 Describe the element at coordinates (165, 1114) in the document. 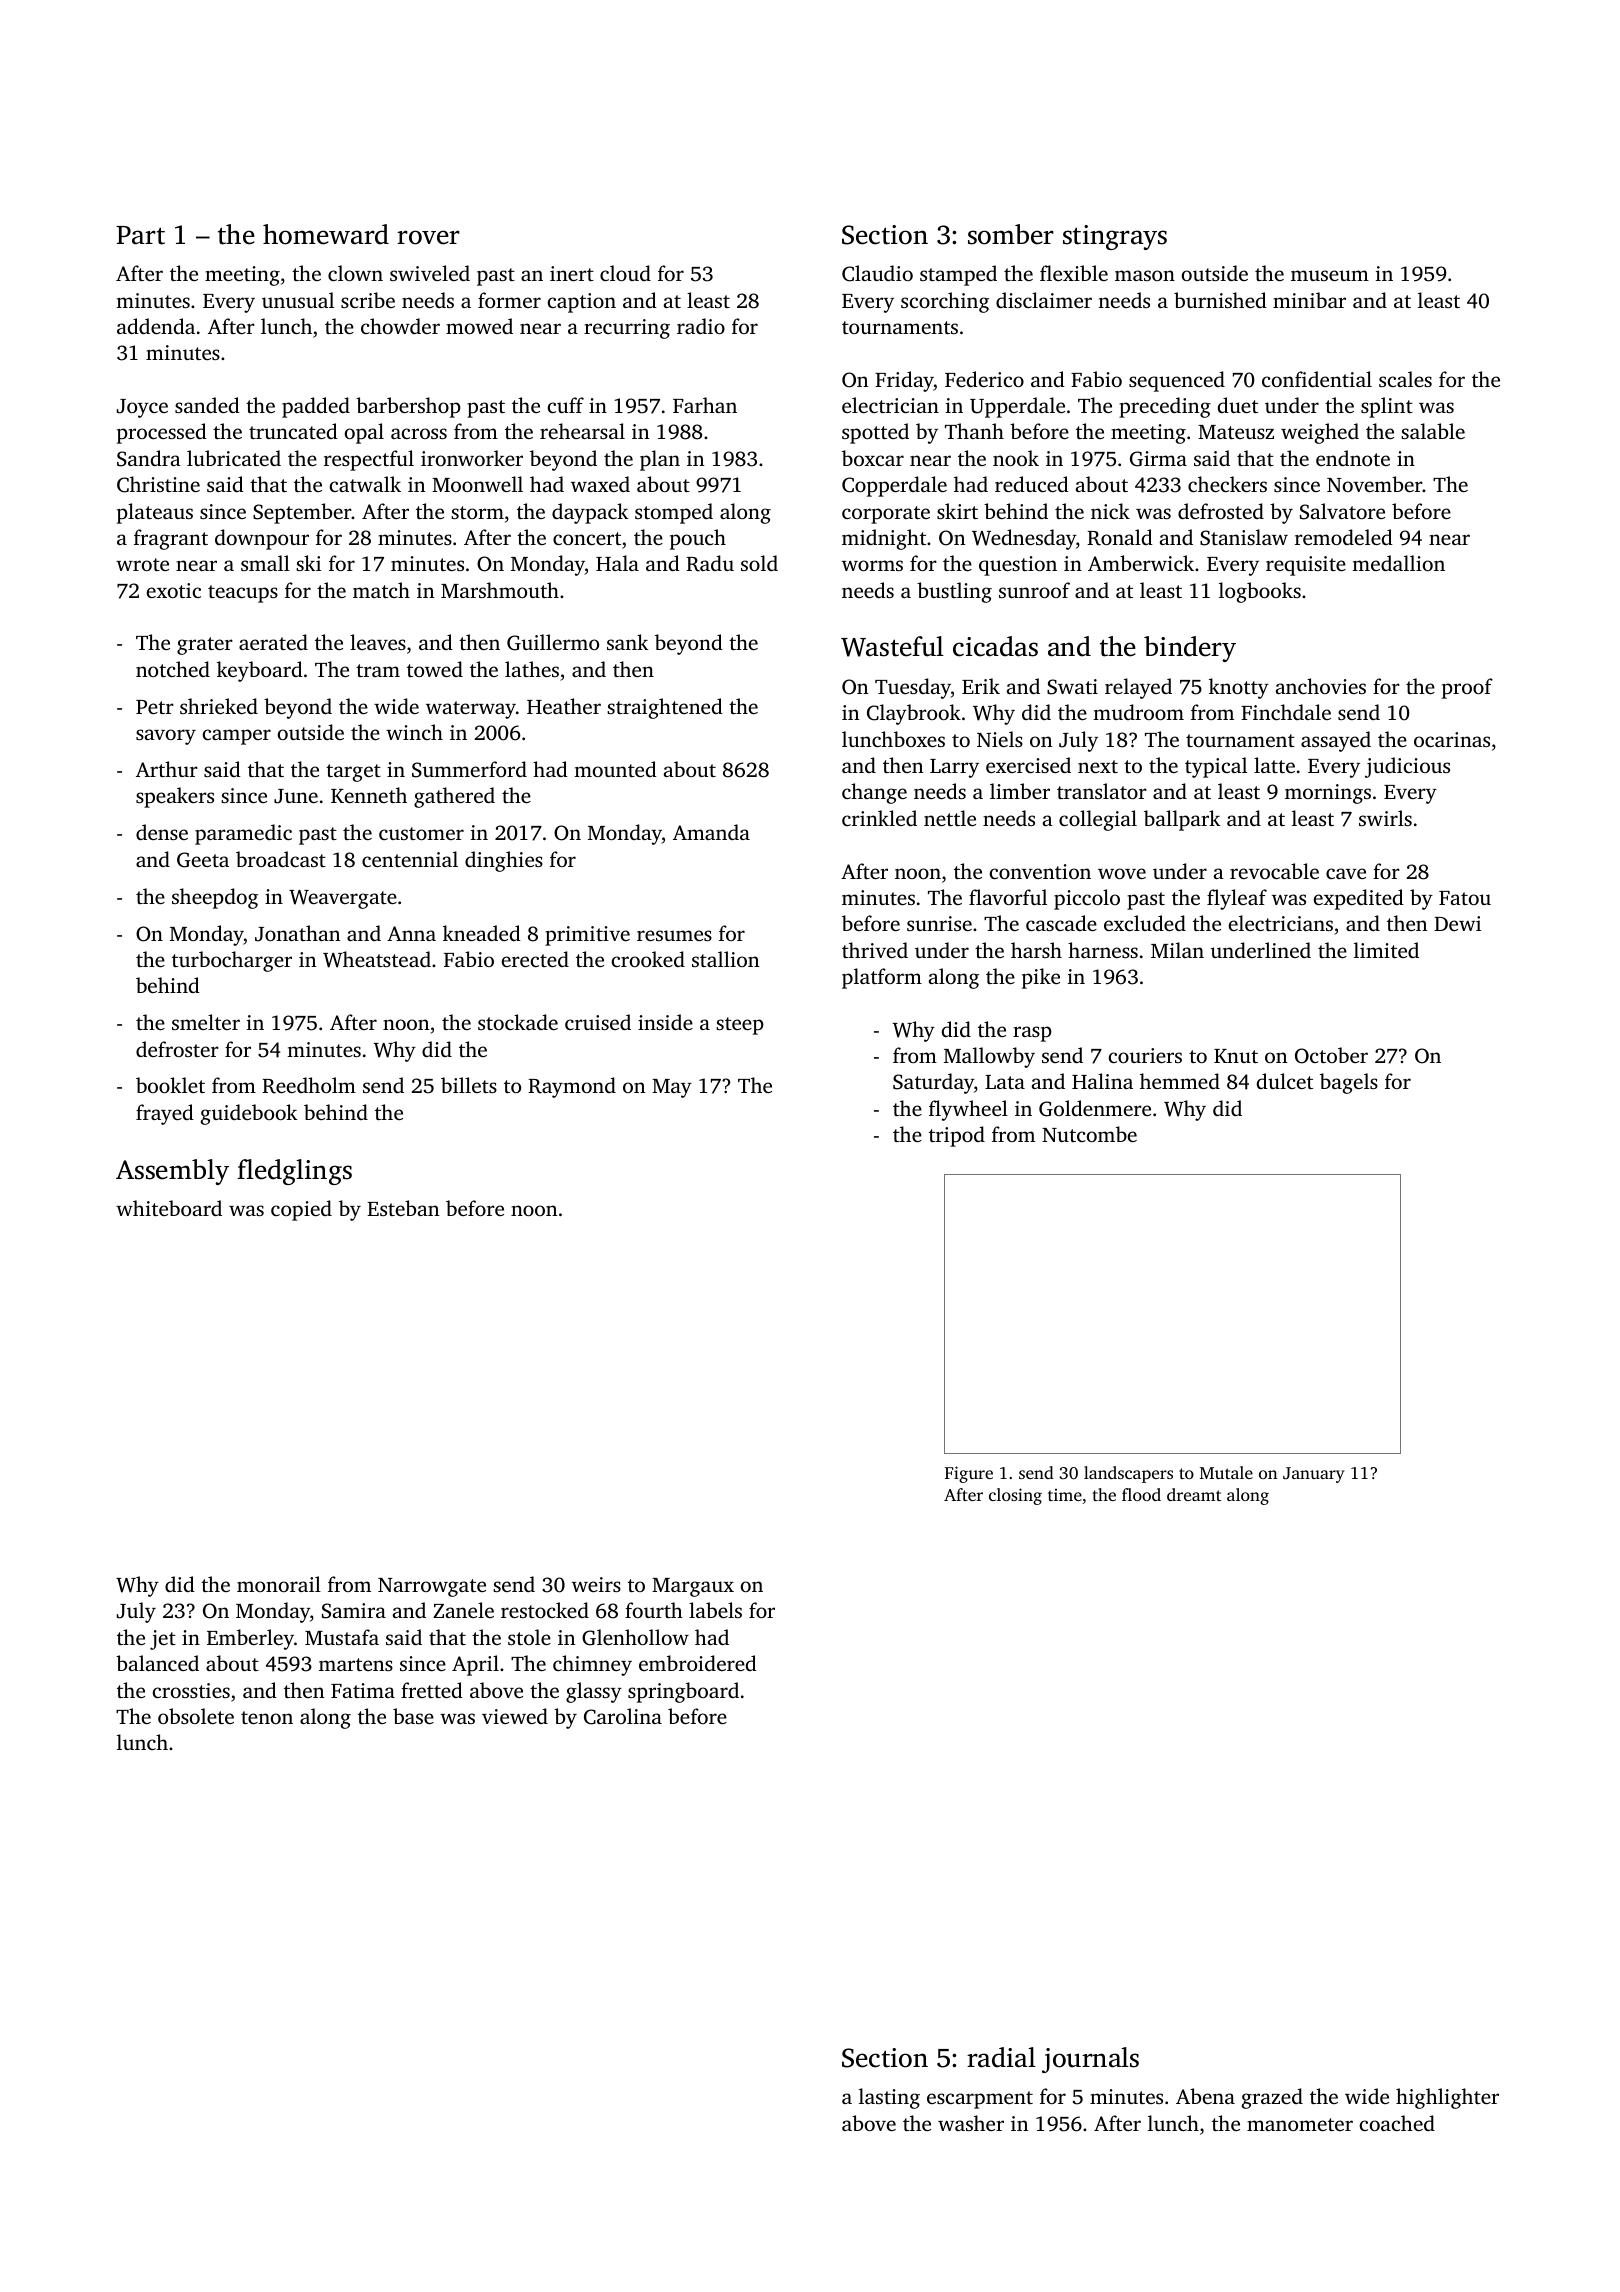

I see `frayed` at that location.
